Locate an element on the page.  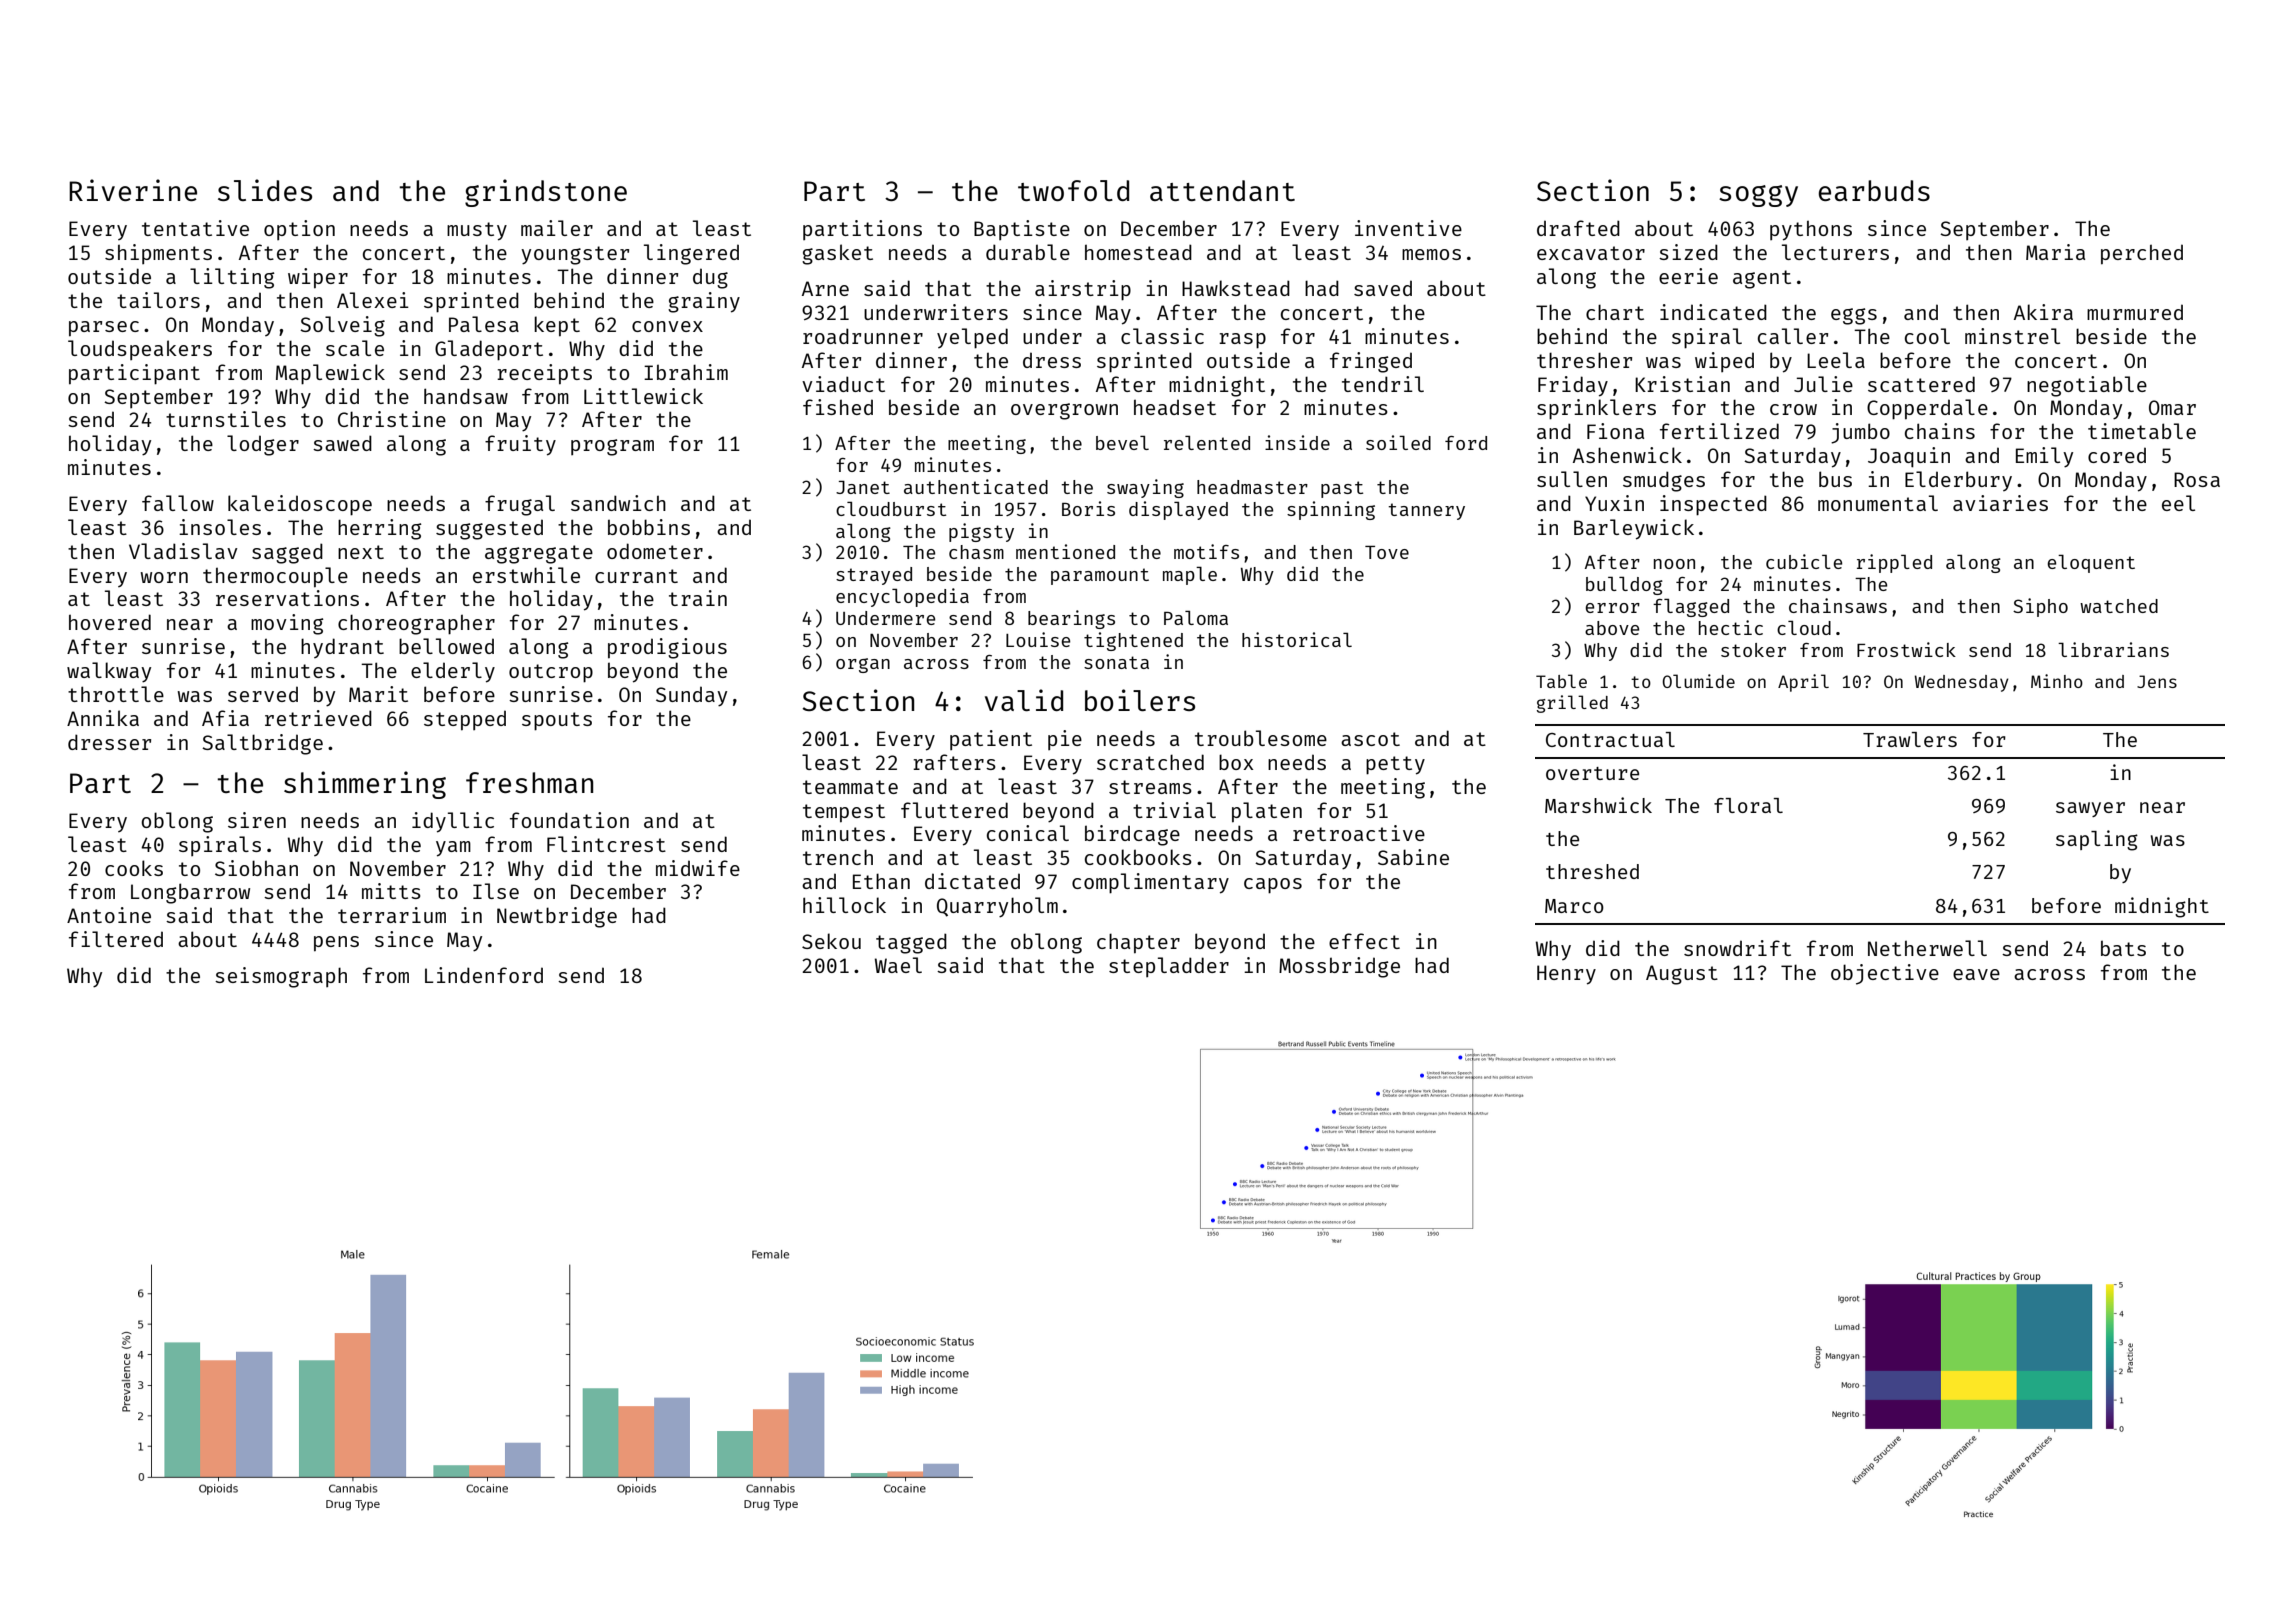
floral is located at coordinates (1748, 805).
